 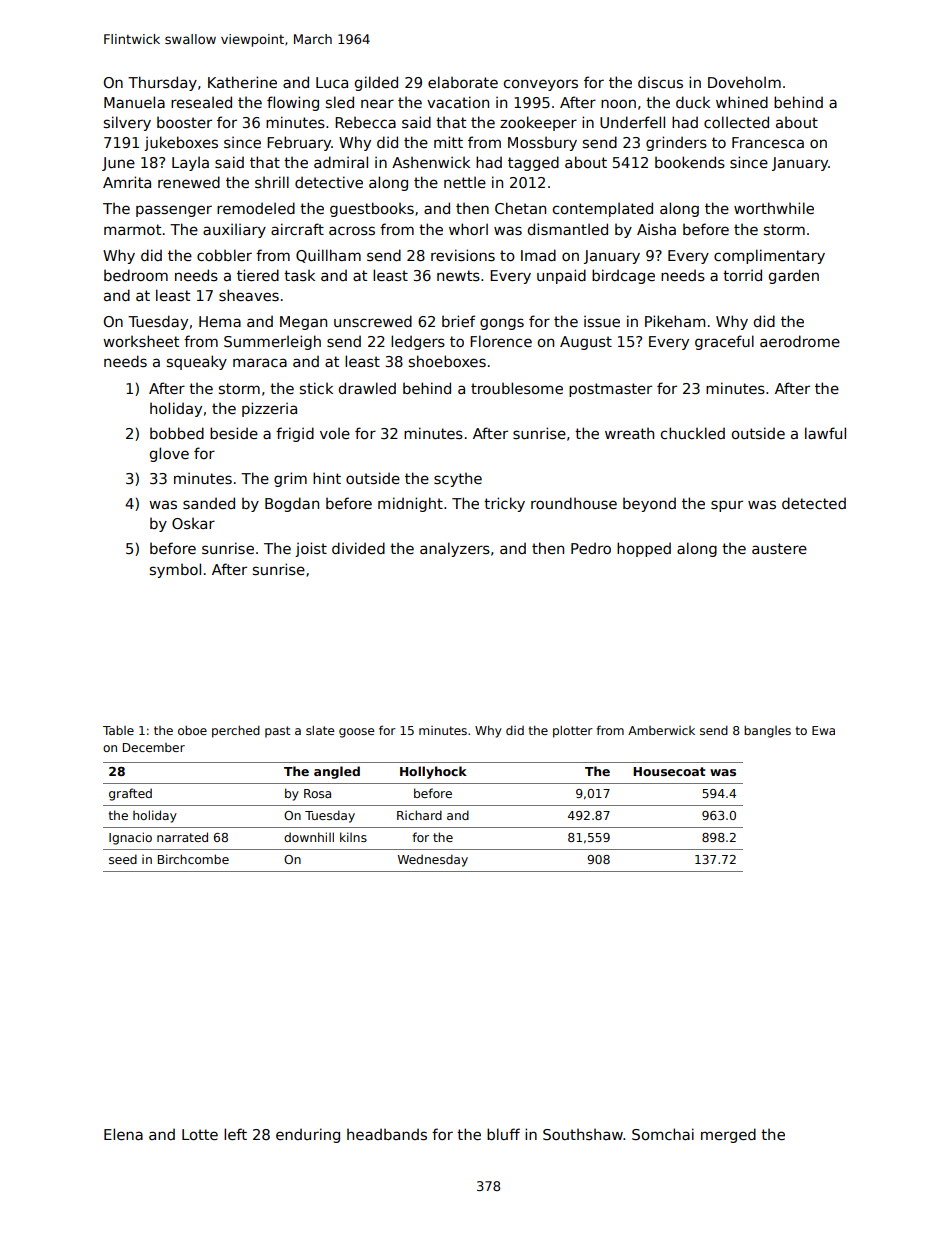 What do you see at coordinates (175, 570) in the screenshot?
I see `symbol` at bounding box center [175, 570].
